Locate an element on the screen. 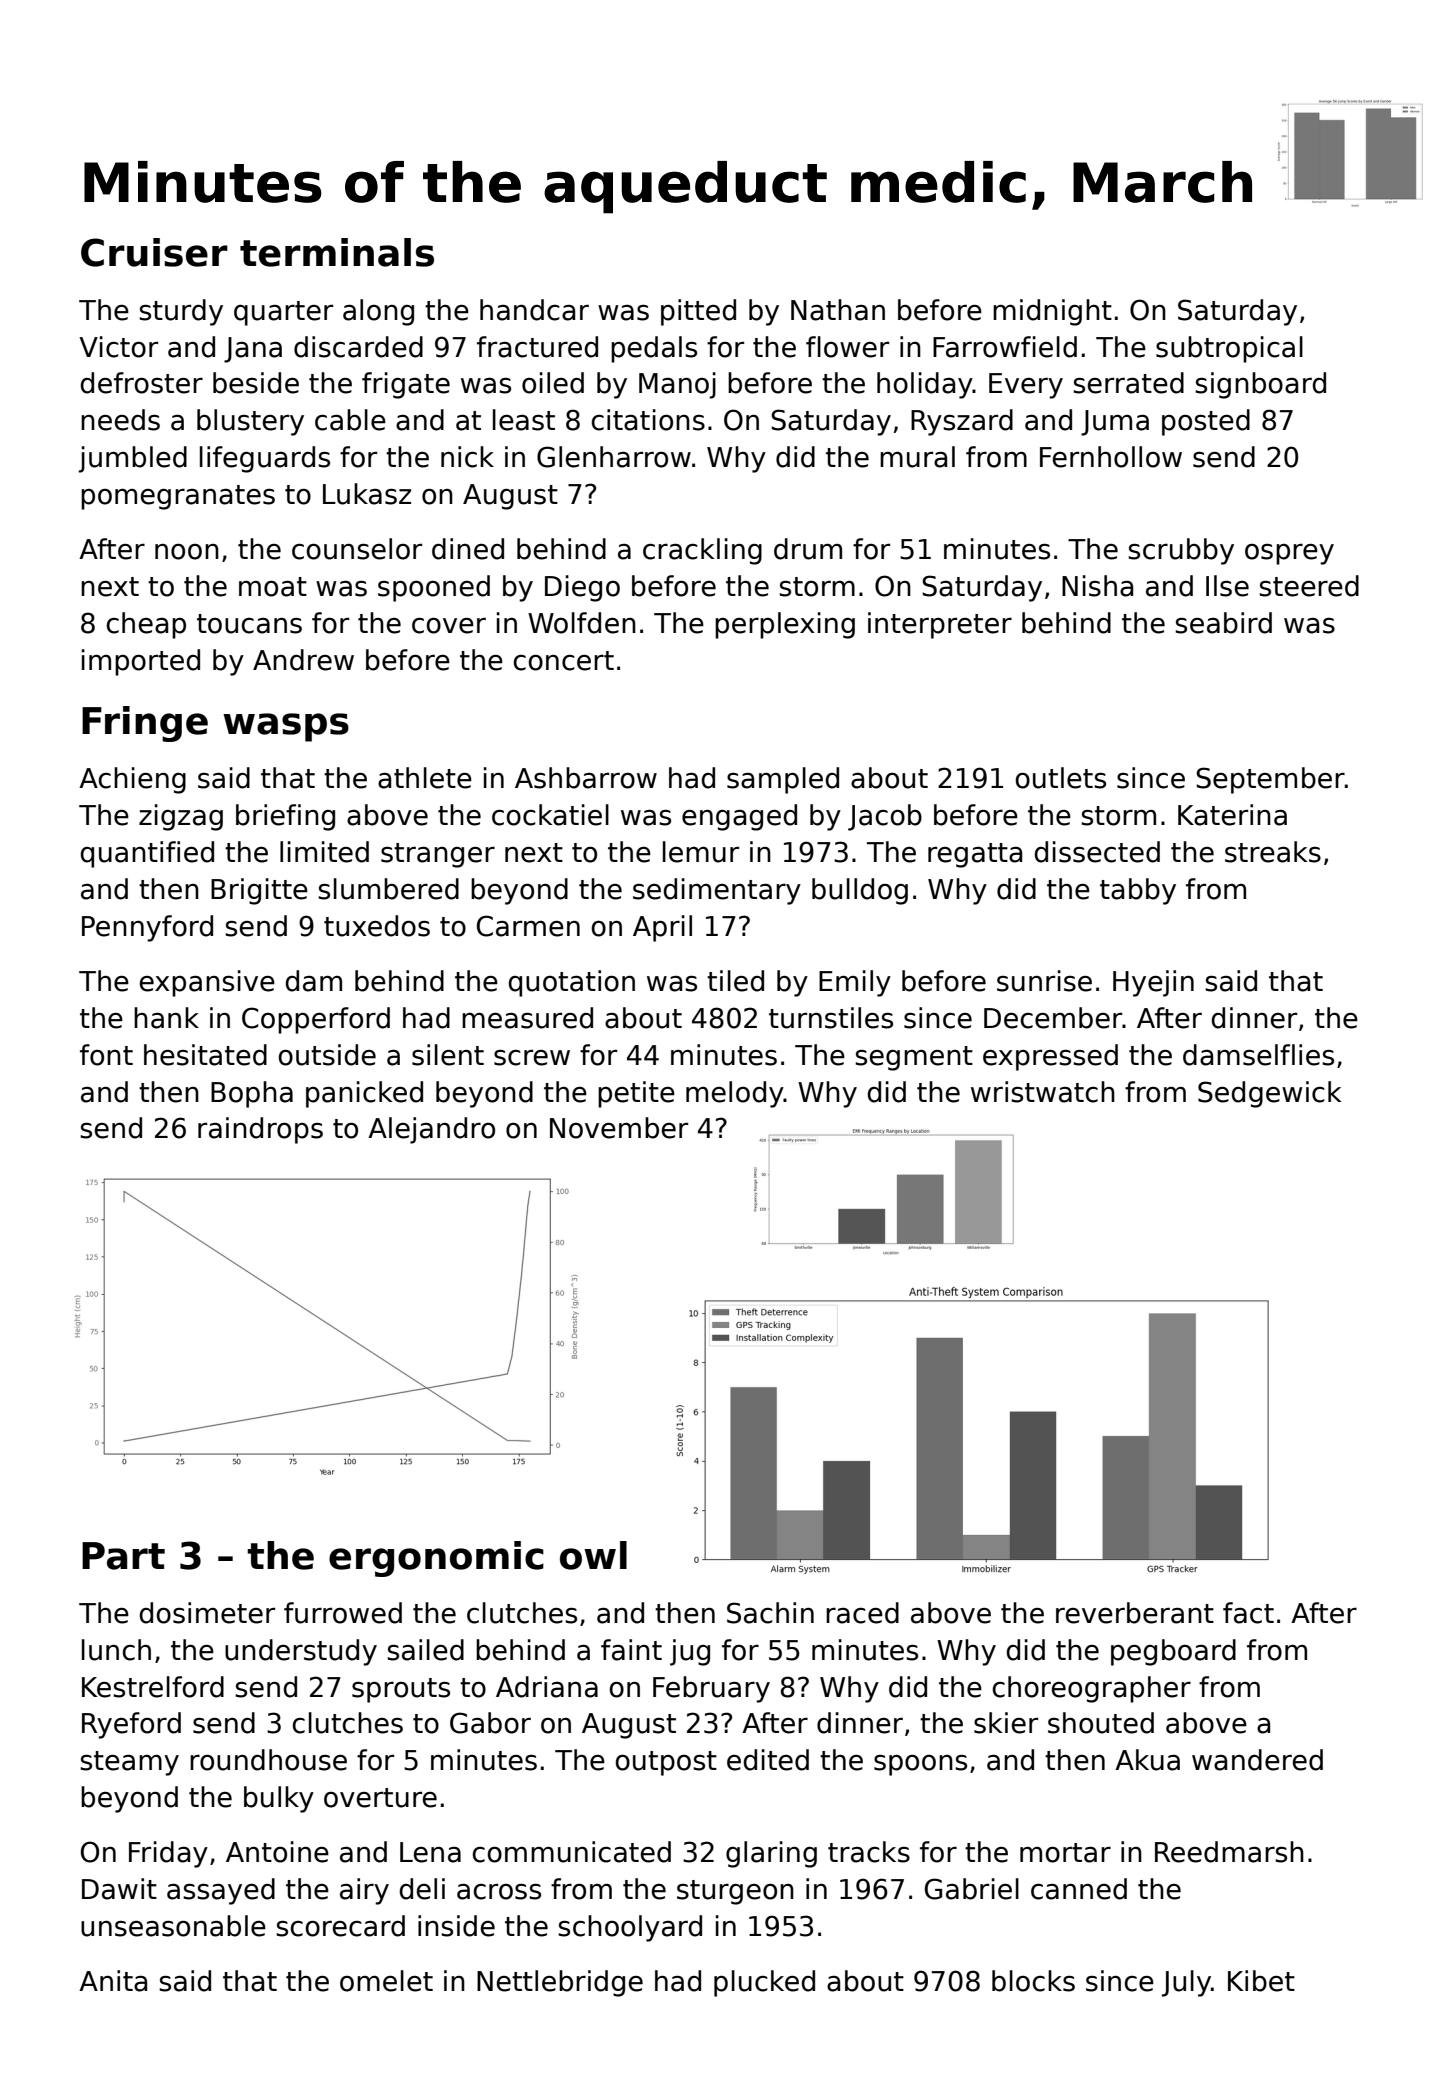 This screenshot has width=1450, height=2100. Bopha is located at coordinates (252, 1094).
